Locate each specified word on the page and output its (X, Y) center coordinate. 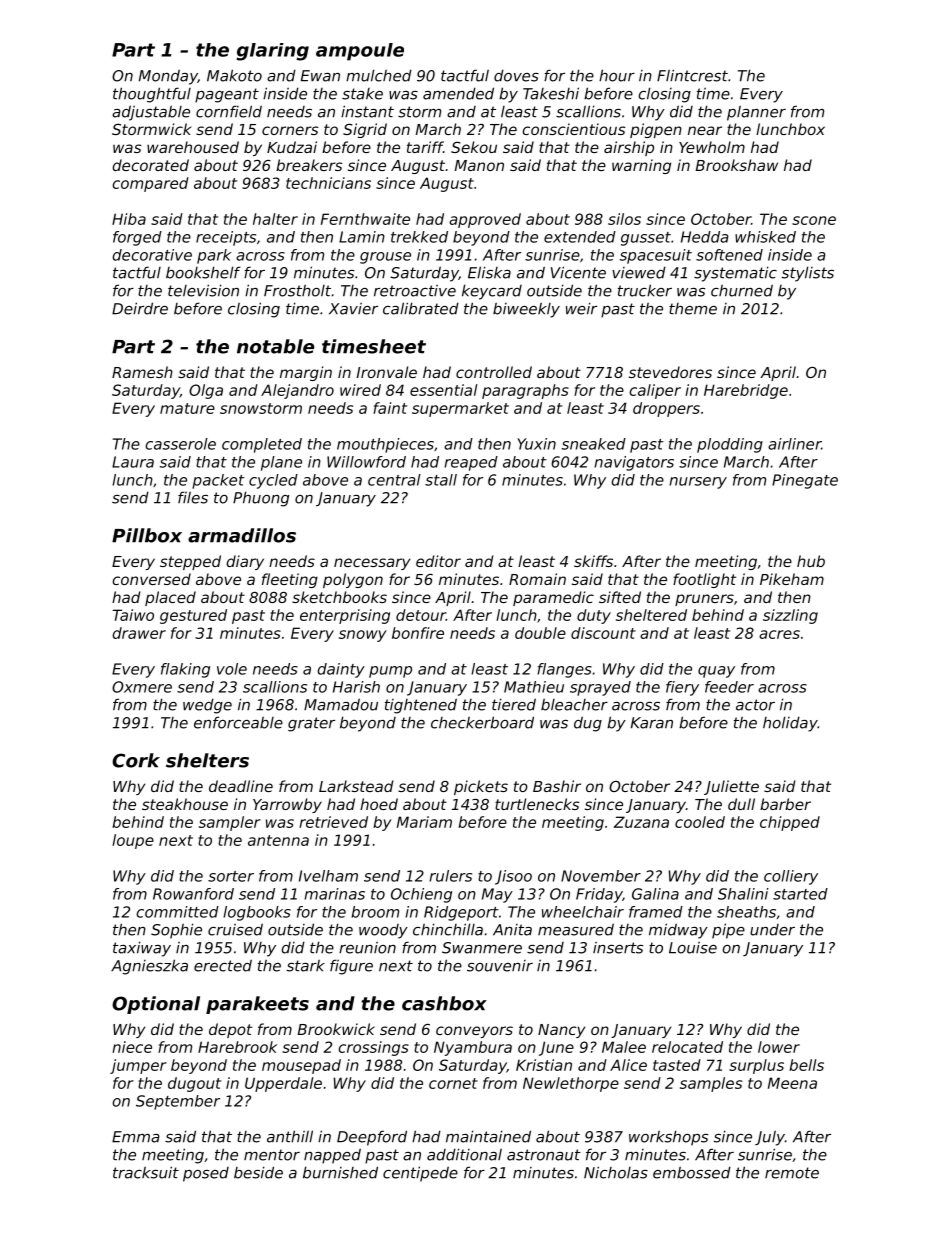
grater (311, 724)
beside (258, 1172)
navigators (634, 463)
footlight (704, 580)
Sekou (474, 147)
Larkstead (356, 786)
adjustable (151, 113)
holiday (790, 724)
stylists (808, 274)
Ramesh (142, 372)
